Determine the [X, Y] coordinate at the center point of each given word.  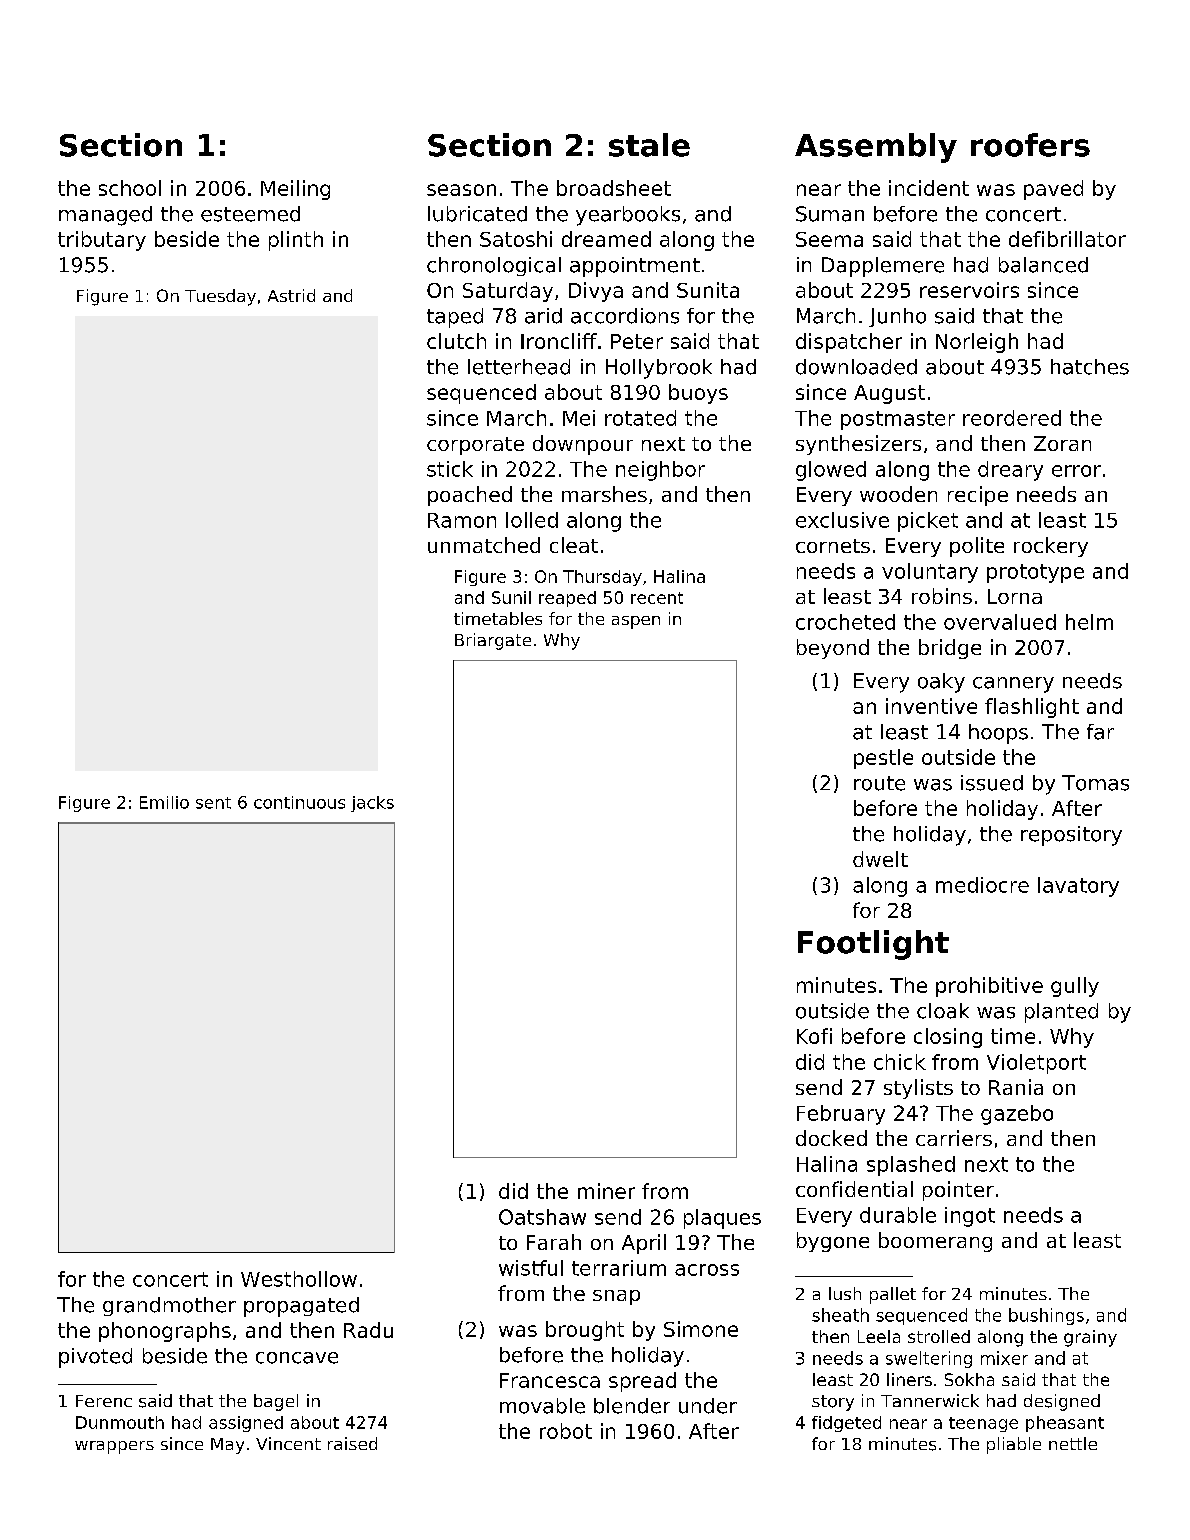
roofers [1030, 145]
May [227, 1446]
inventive [931, 706]
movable [542, 1406]
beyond [833, 649]
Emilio [164, 802]
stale [649, 145]
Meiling [295, 190]
